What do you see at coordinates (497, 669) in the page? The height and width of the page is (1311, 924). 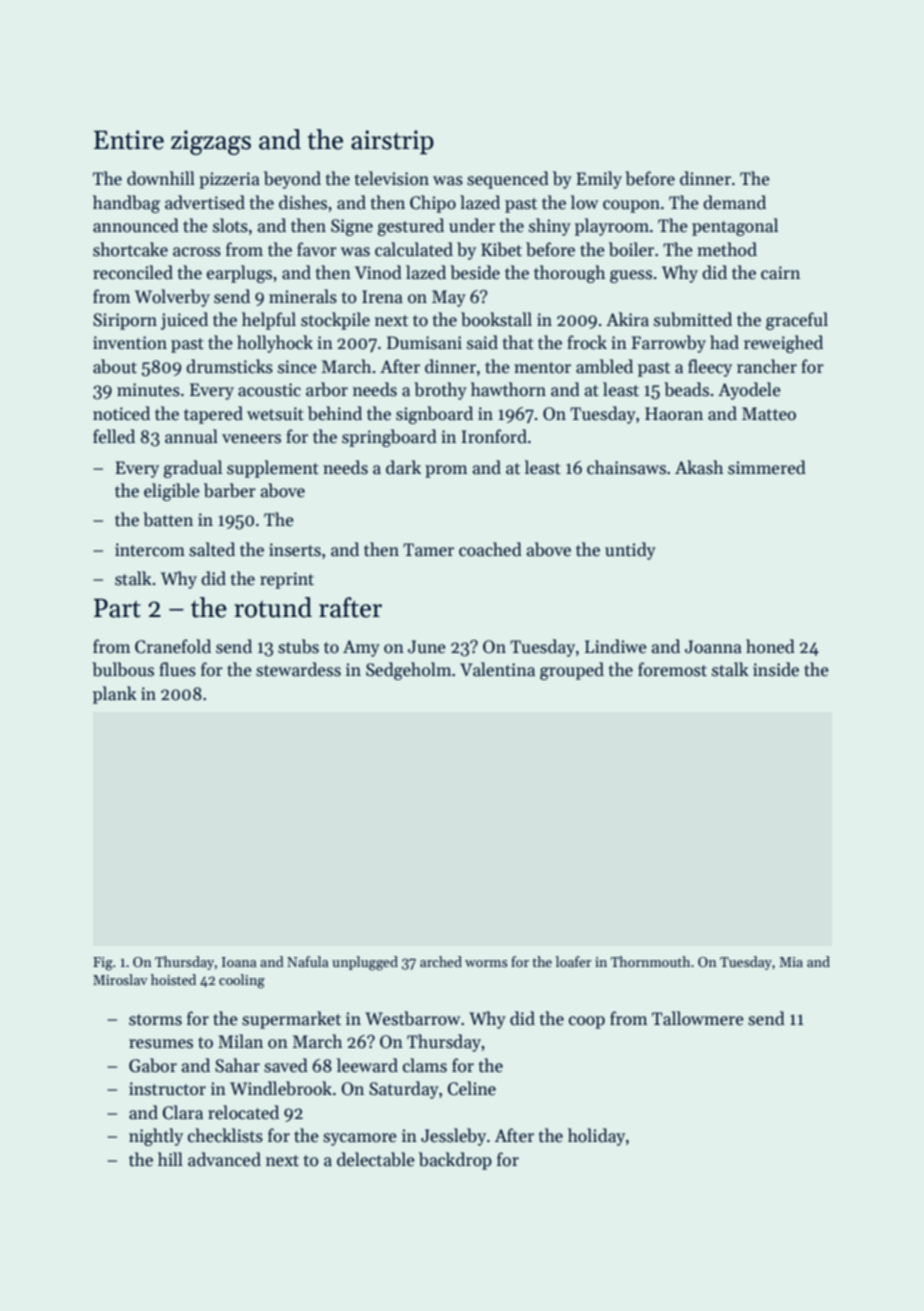 I see `Valentina` at bounding box center [497, 669].
